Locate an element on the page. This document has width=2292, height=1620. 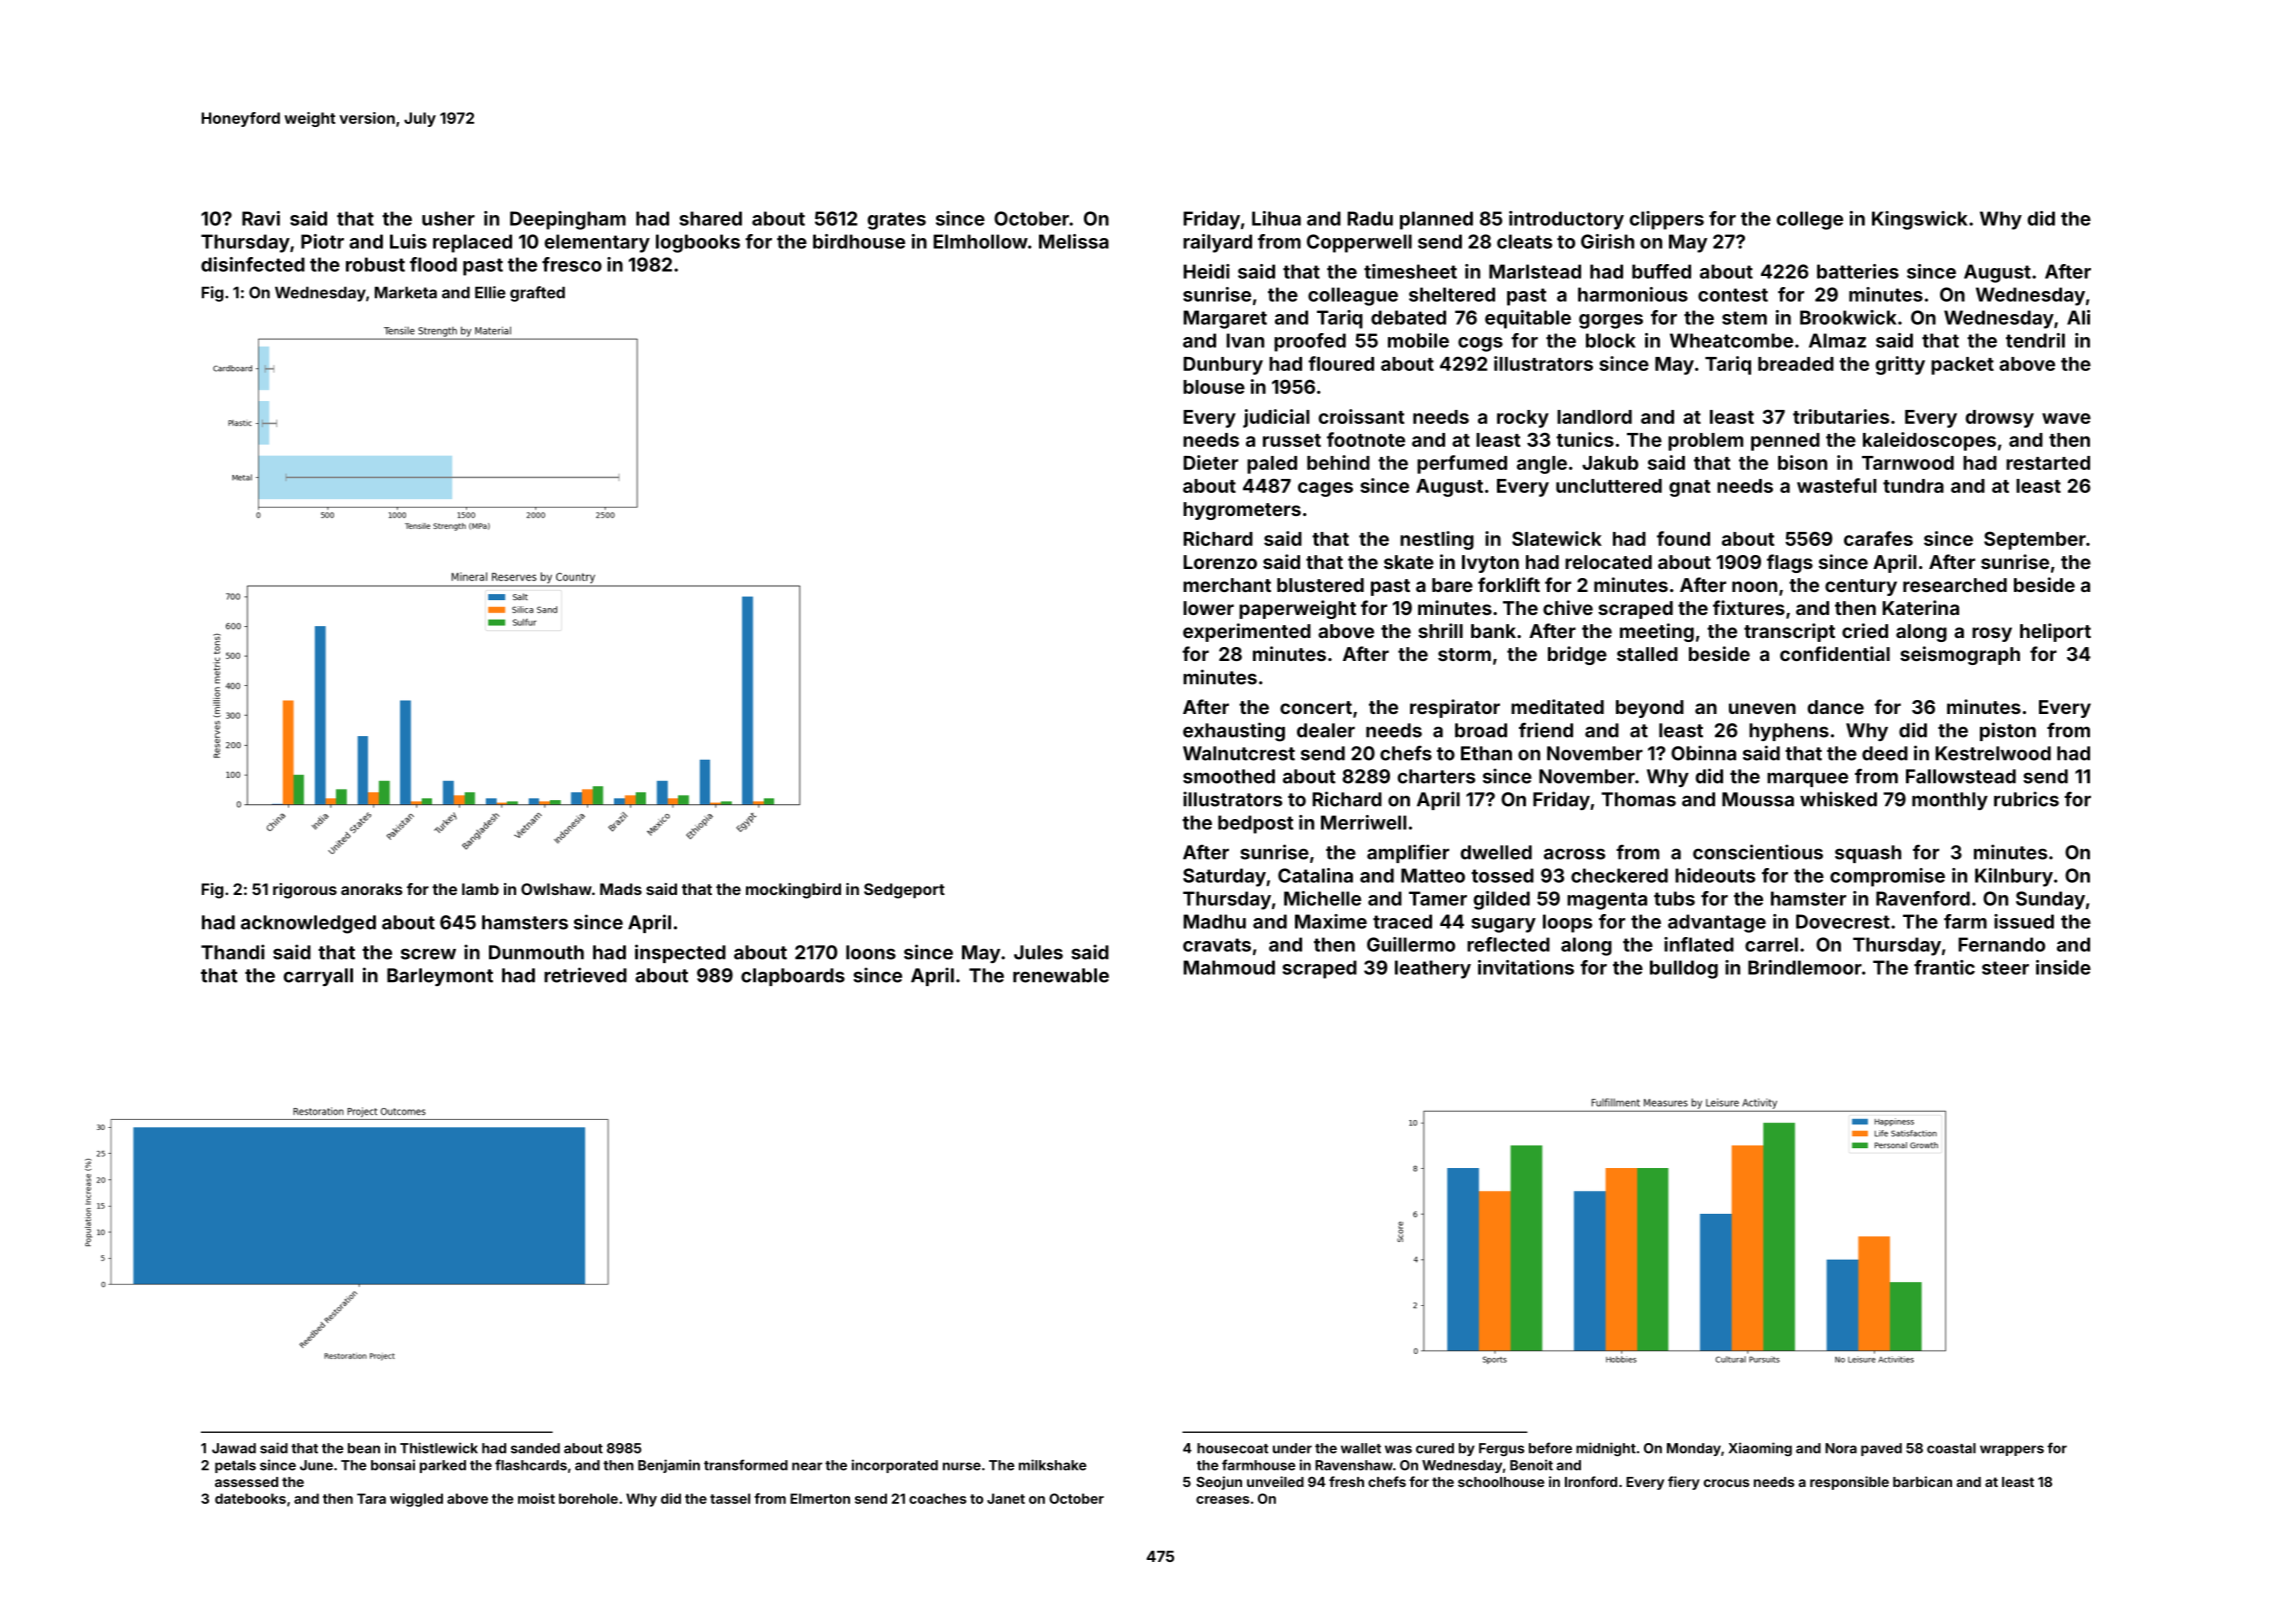
Lihua is located at coordinates (1276, 218).
